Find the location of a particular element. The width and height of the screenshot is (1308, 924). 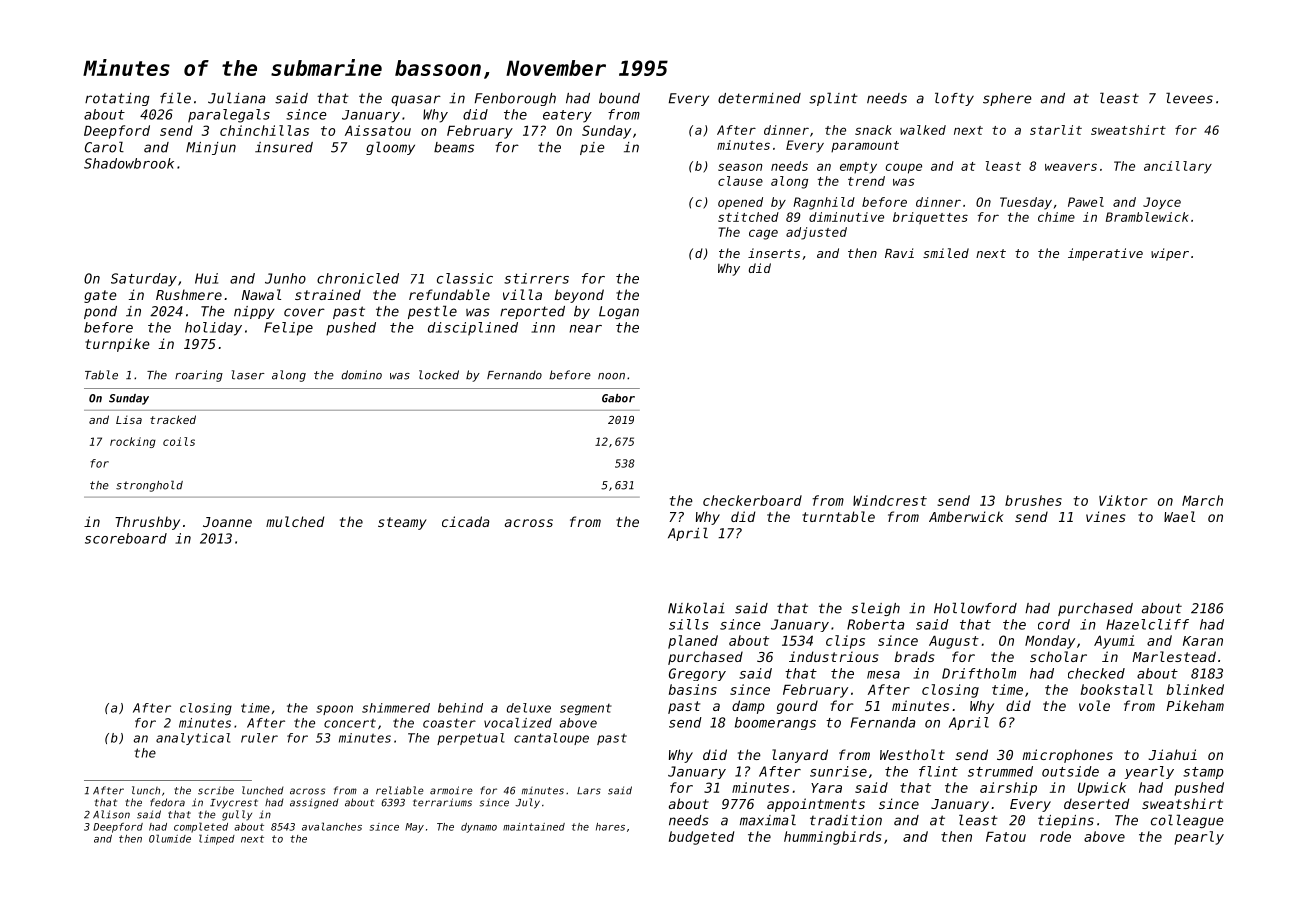

analytical is located at coordinates (193, 739).
